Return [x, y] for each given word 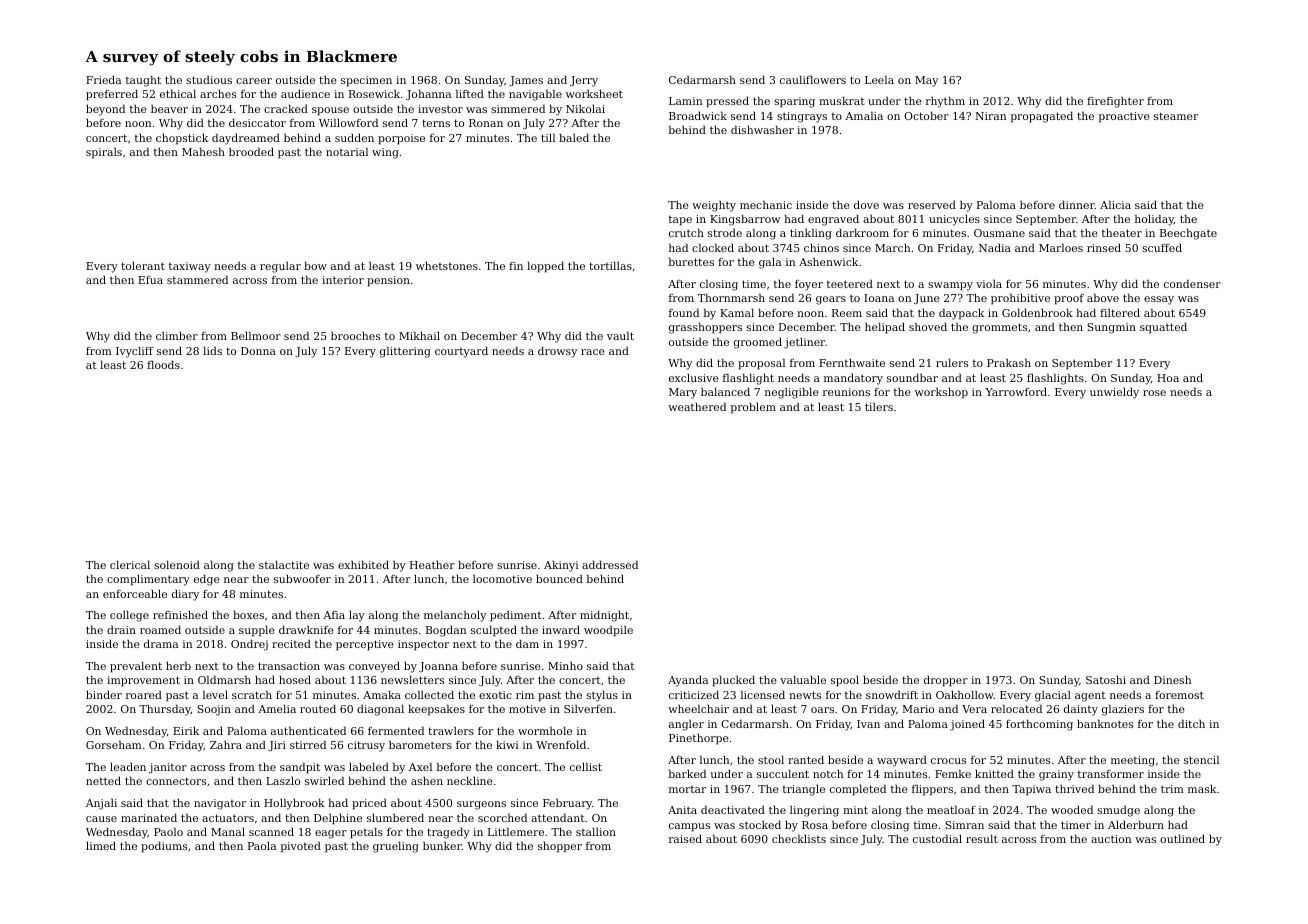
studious [209, 79]
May [926, 81]
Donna [258, 351]
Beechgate [1188, 234]
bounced [559, 578]
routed [318, 708]
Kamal [737, 312]
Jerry [584, 81]
